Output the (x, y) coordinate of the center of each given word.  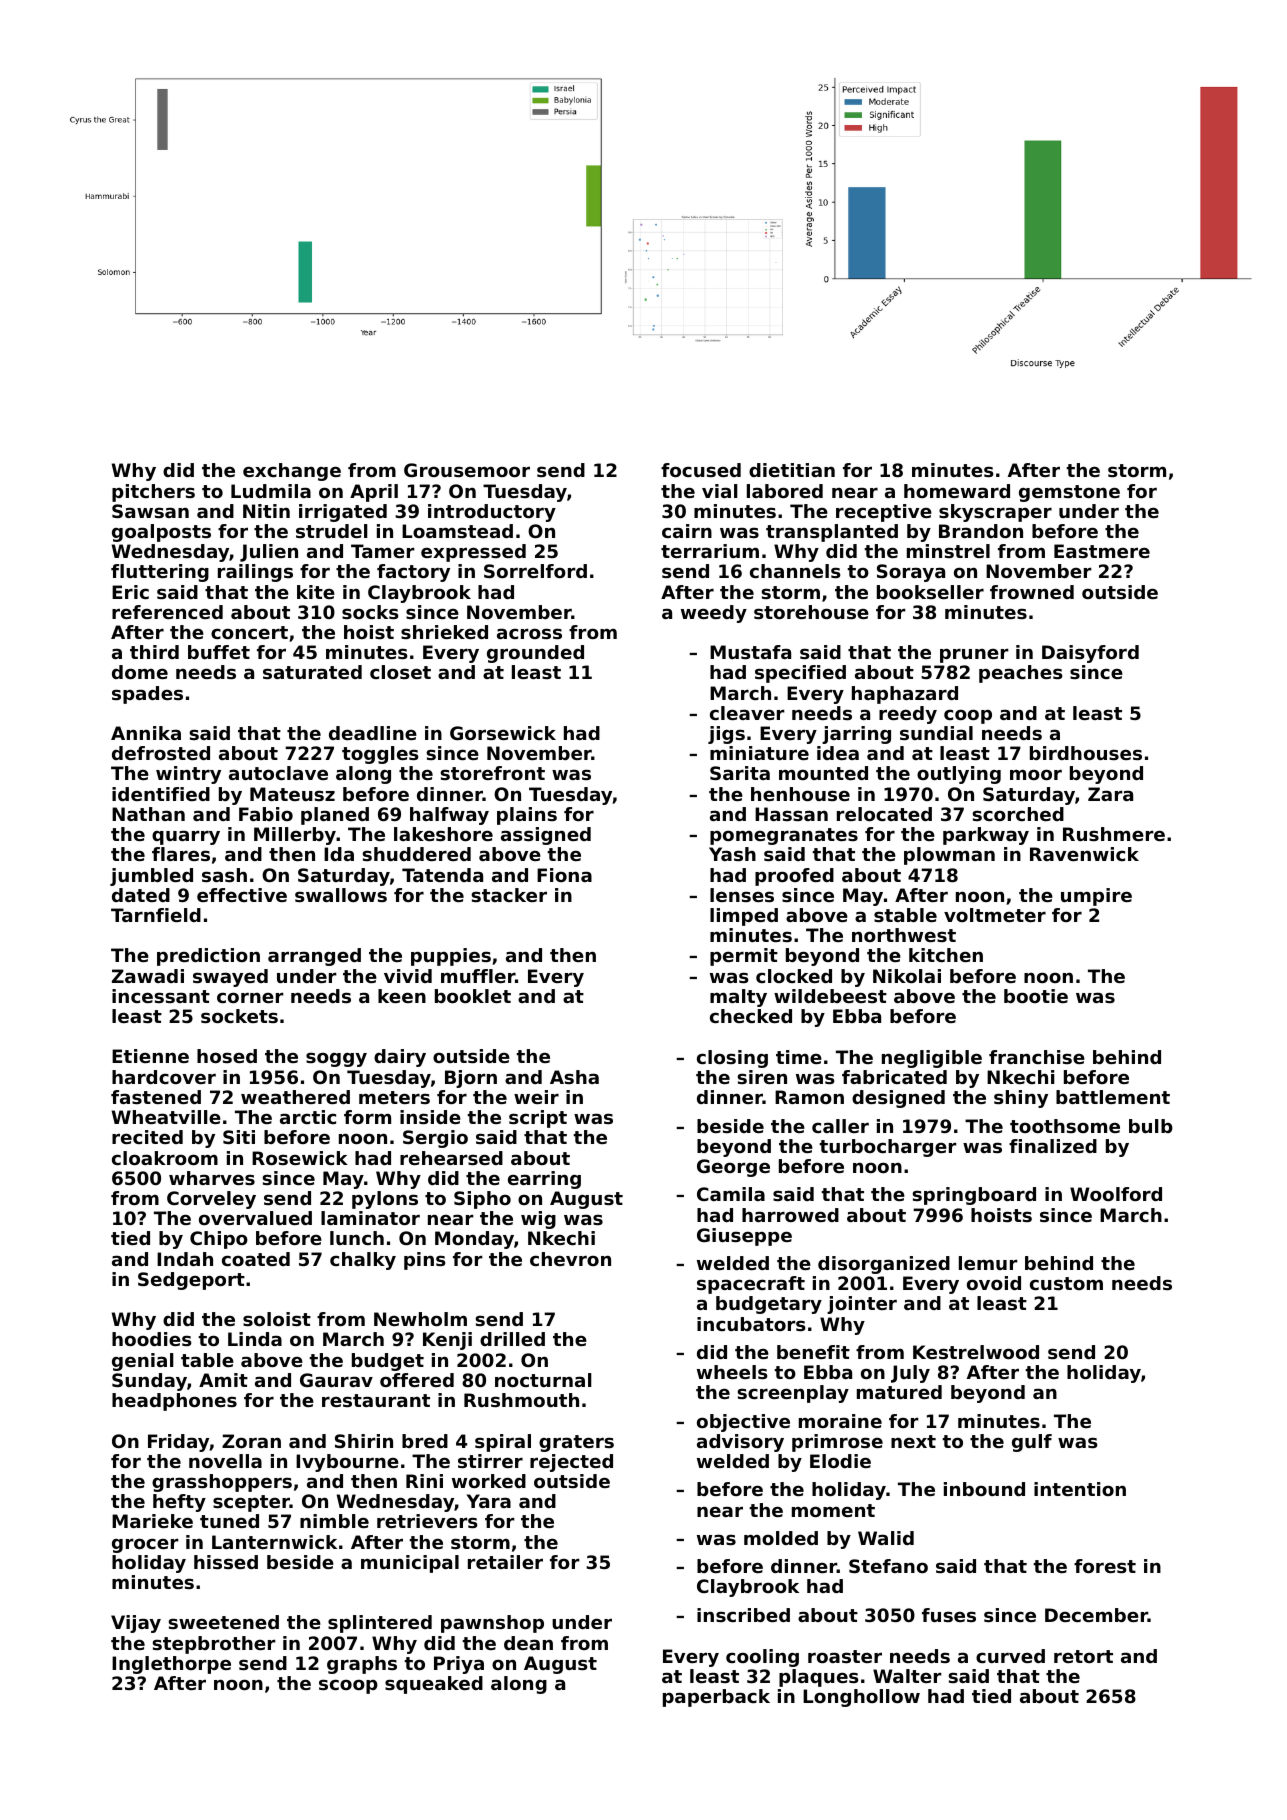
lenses (742, 895)
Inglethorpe (171, 1665)
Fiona (564, 875)
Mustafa (750, 652)
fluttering (160, 573)
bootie (1036, 996)
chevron (570, 1259)
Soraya (911, 573)
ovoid (994, 1283)
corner (250, 997)
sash (224, 875)
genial (143, 1362)
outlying (959, 775)
